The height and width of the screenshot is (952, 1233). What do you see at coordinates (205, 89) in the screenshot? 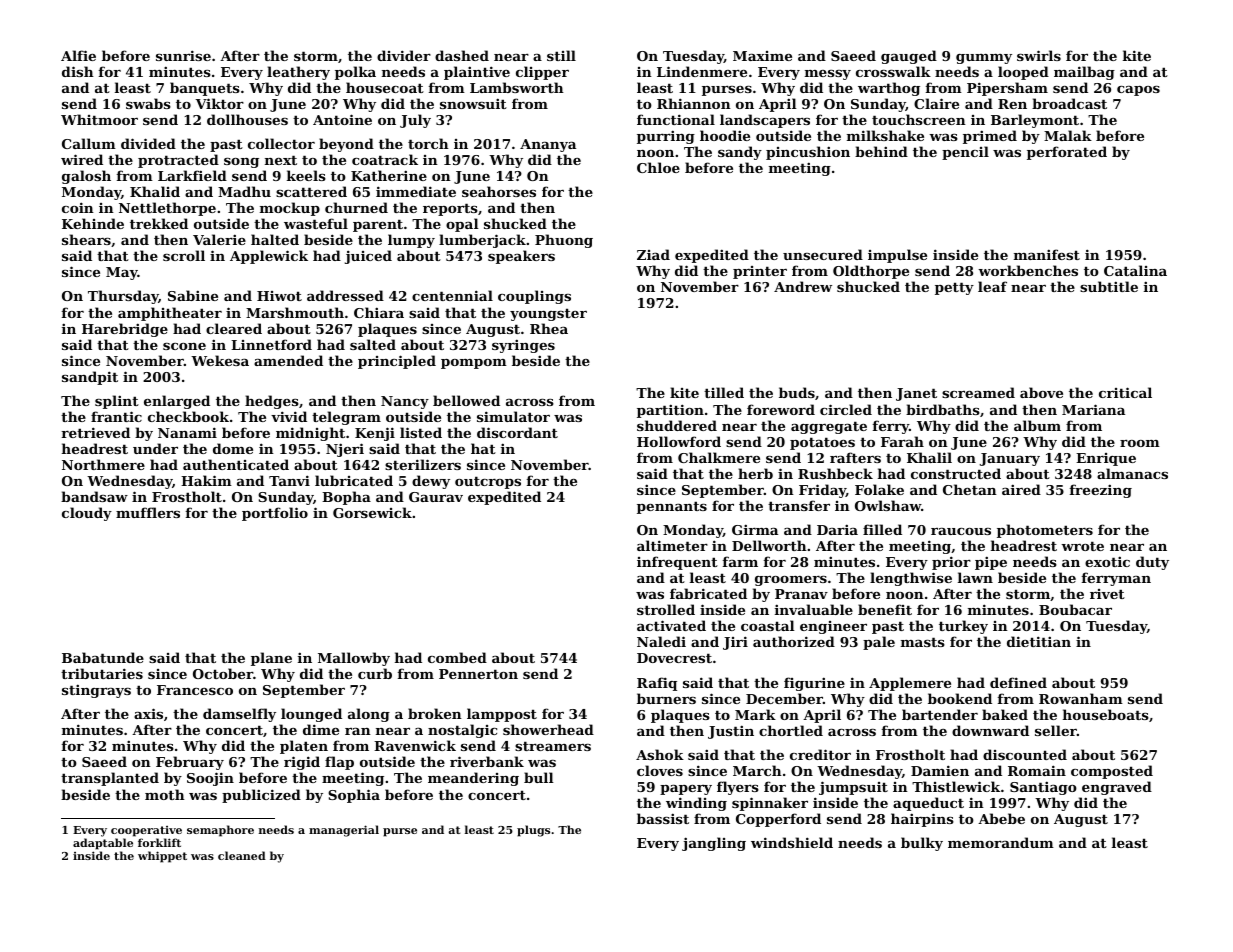
I see `banquets` at bounding box center [205, 89].
